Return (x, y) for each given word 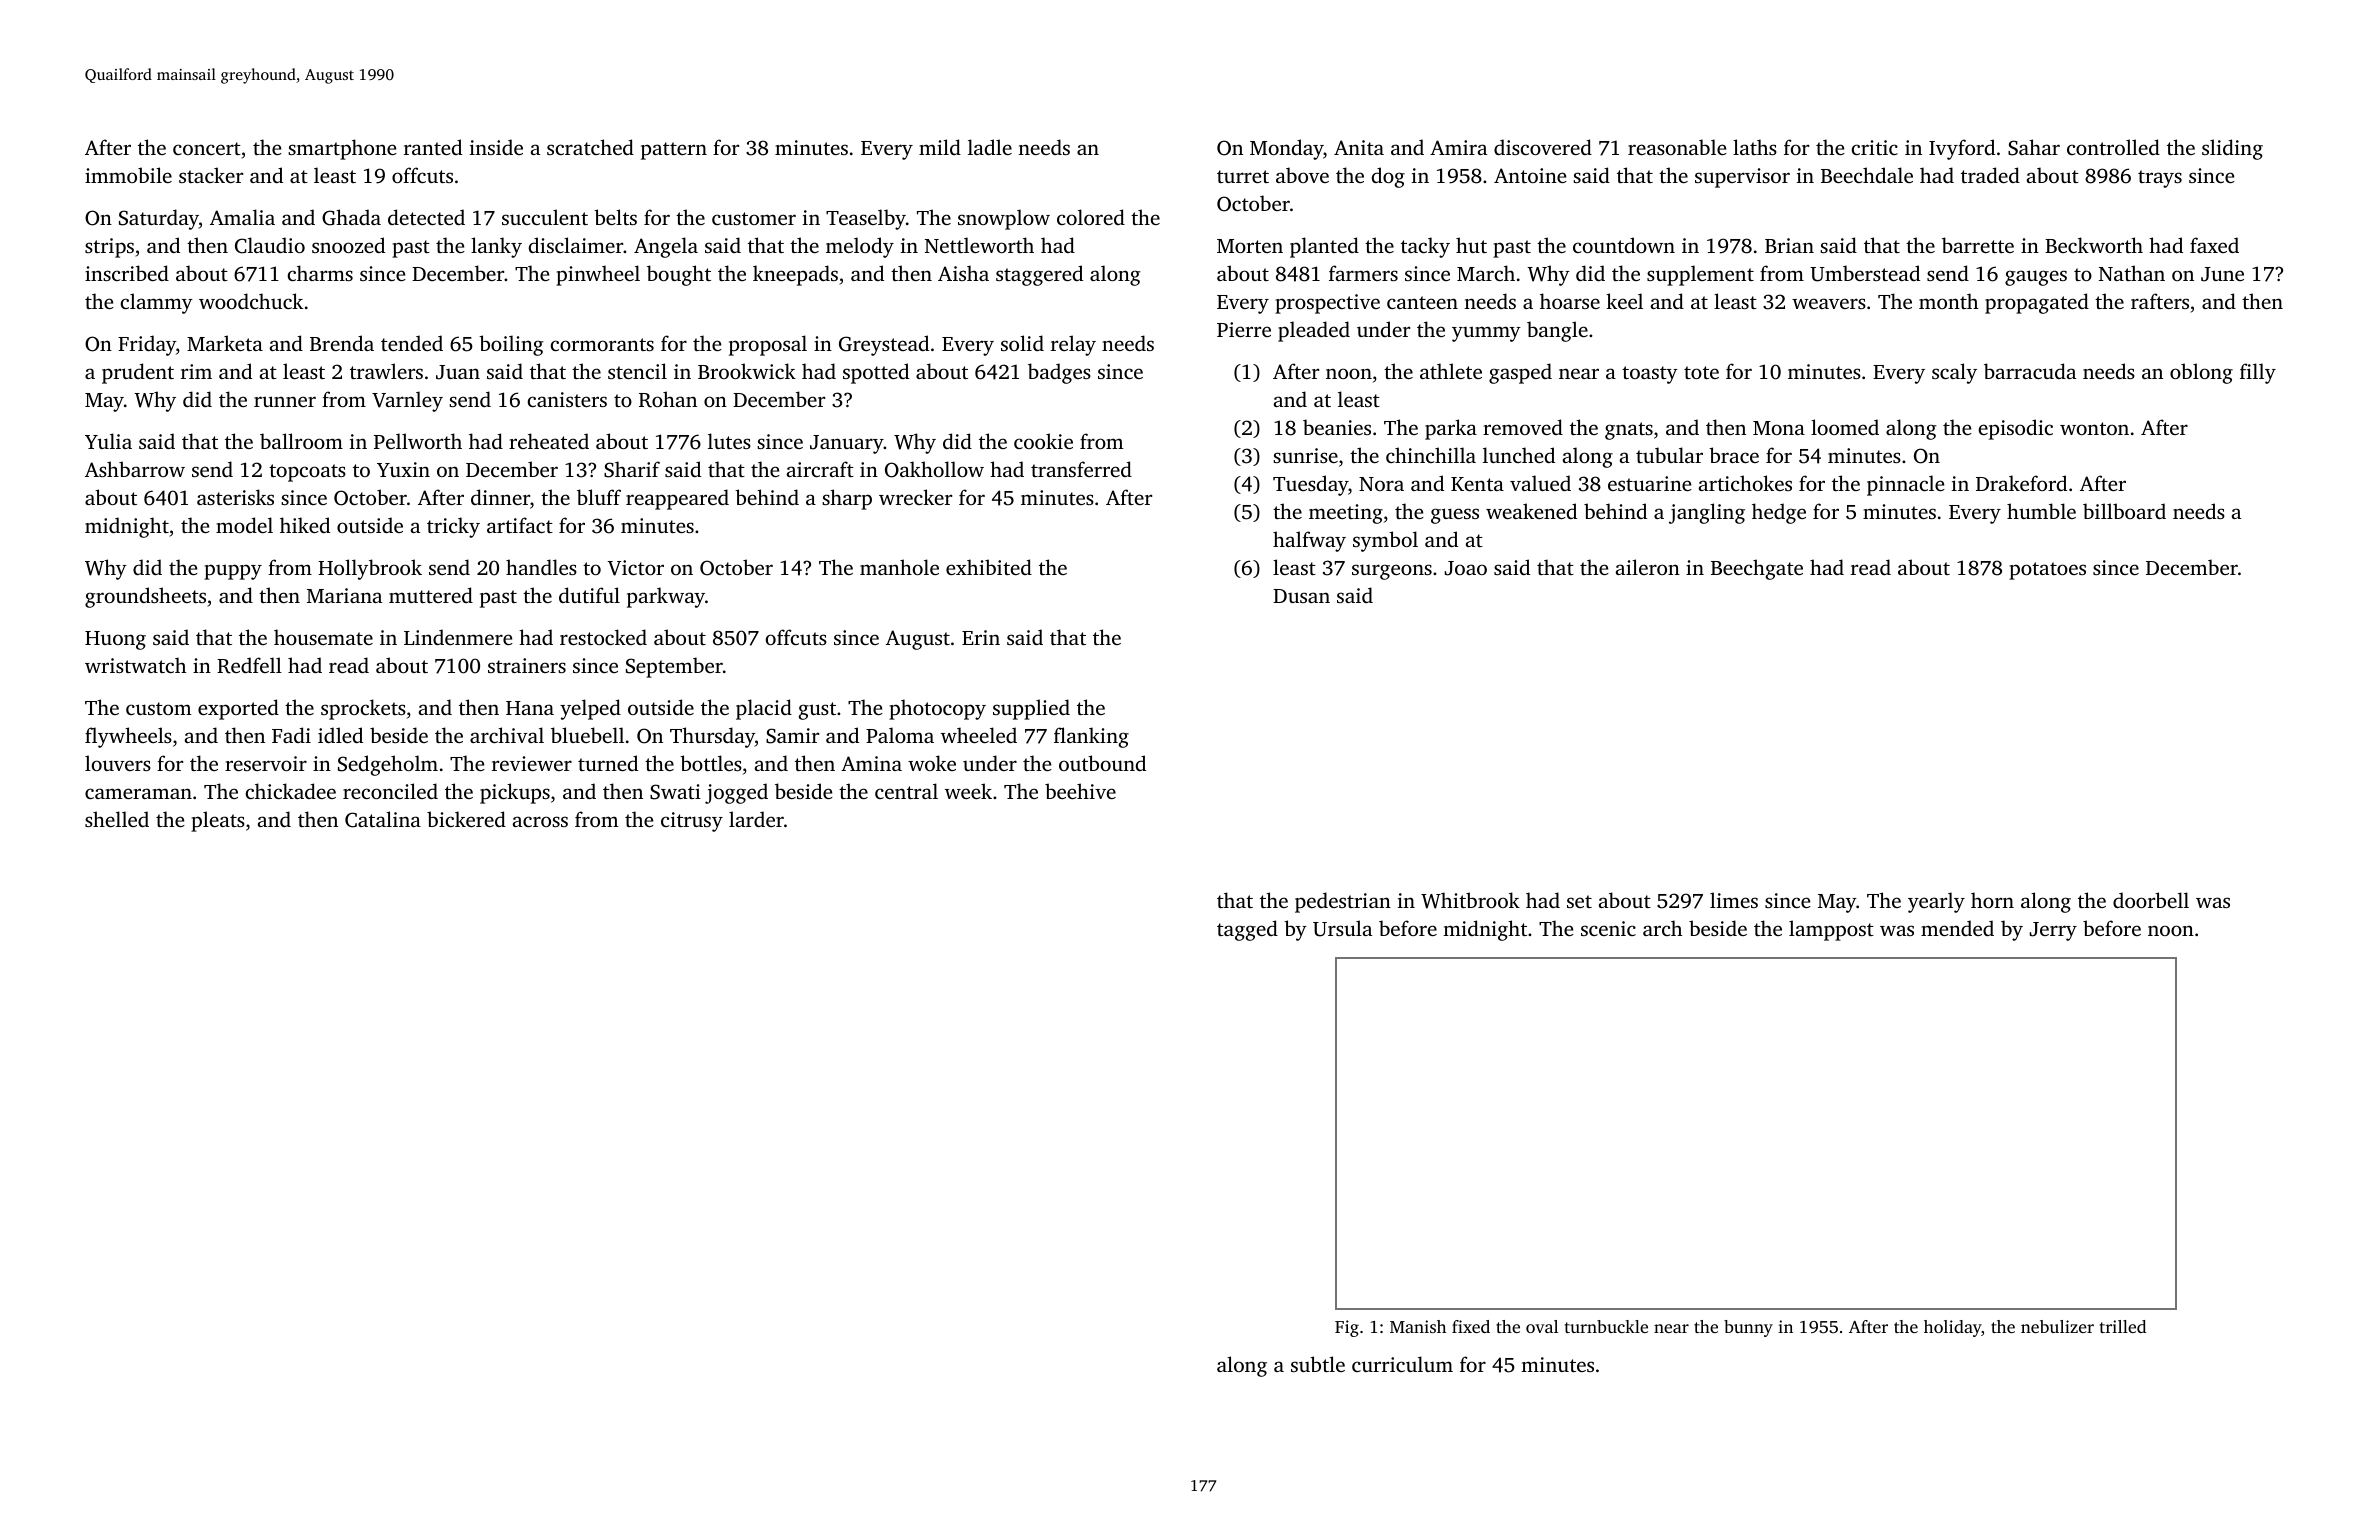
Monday (1286, 149)
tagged (1247, 930)
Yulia (108, 441)
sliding (2232, 149)
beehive (1080, 791)
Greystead (884, 345)
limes (1734, 900)
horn (1992, 900)
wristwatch (135, 665)
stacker (211, 175)
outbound (1102, 763)
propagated (2037, 303)
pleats (218, 821)
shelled (117, 819)
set (1579, 901)
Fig (1347, 1328)
